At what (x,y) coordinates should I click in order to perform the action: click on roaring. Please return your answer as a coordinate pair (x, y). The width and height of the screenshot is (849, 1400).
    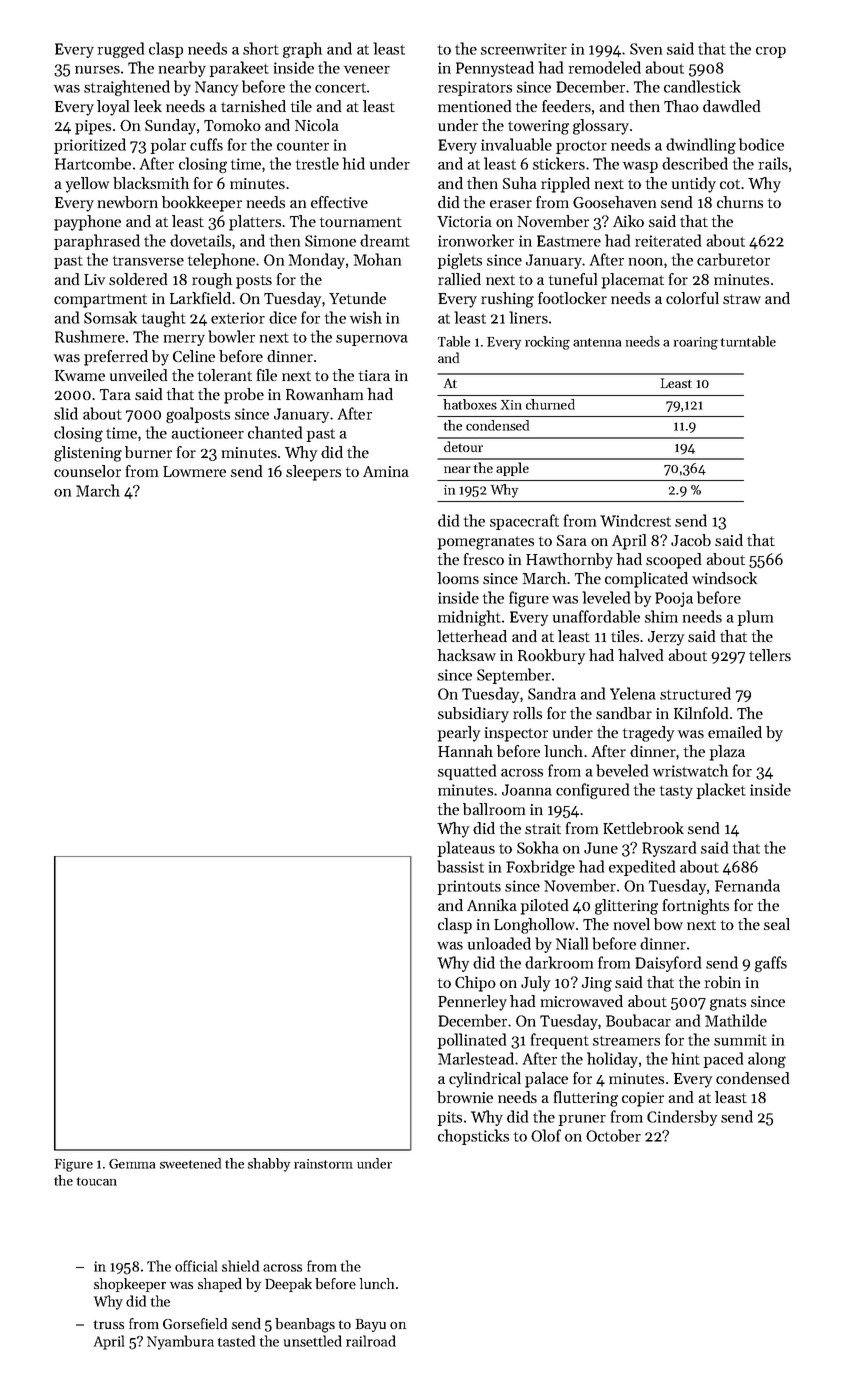
    Looking at the image, I should click on (696, 343).
